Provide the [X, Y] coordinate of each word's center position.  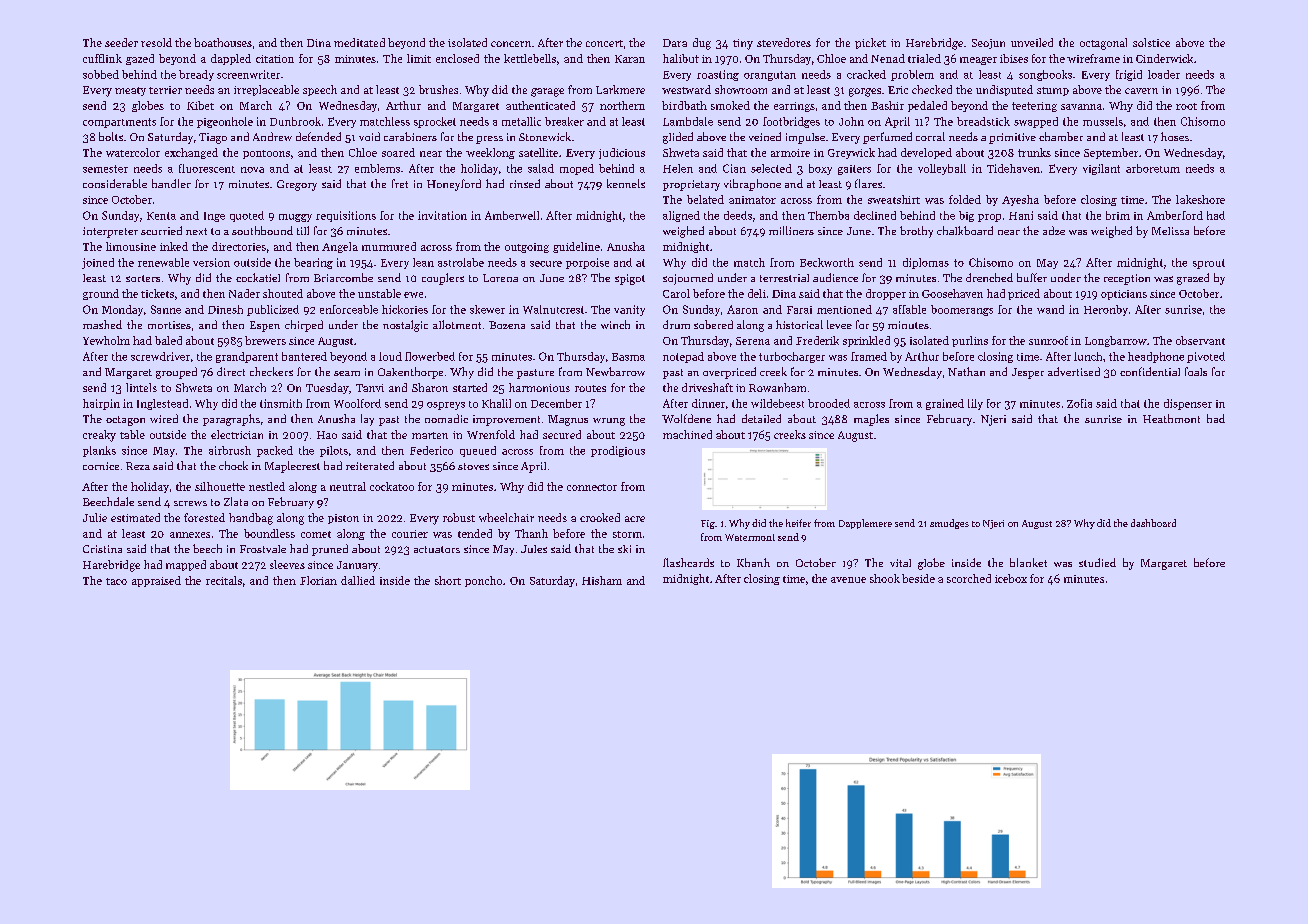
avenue [848, 580]
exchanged [191, 153]
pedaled [927, 106]
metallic [521, 121]
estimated [135, 517]
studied [1097, 562]
